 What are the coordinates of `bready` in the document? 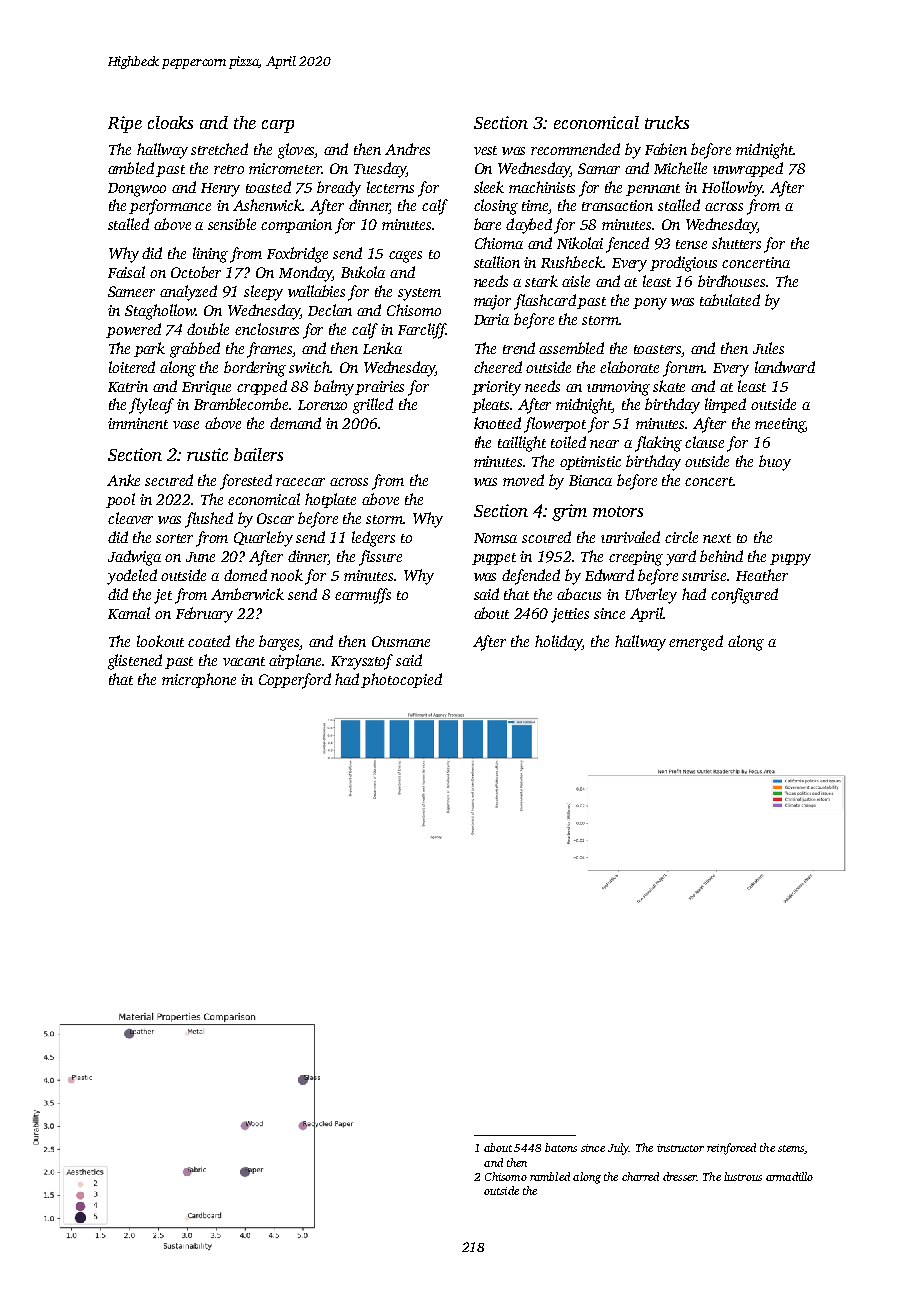 It's located at (339, 189).
